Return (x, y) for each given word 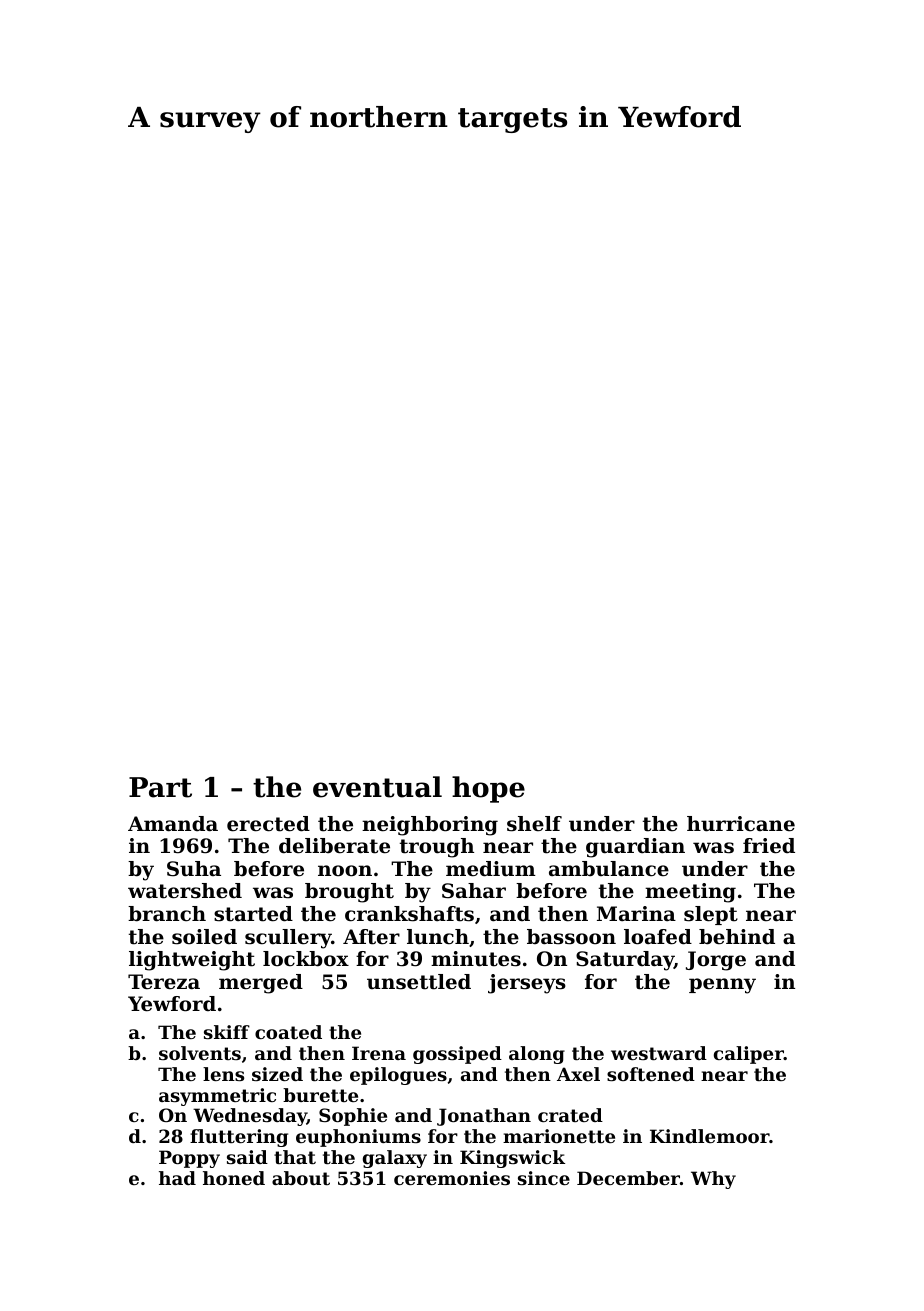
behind (737, 937)
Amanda (173, 824)
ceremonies (452, 1178)
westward (659, 1053)
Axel (578, 1074)
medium (491, 869)
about (301, 1178)
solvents (200, 1053)
